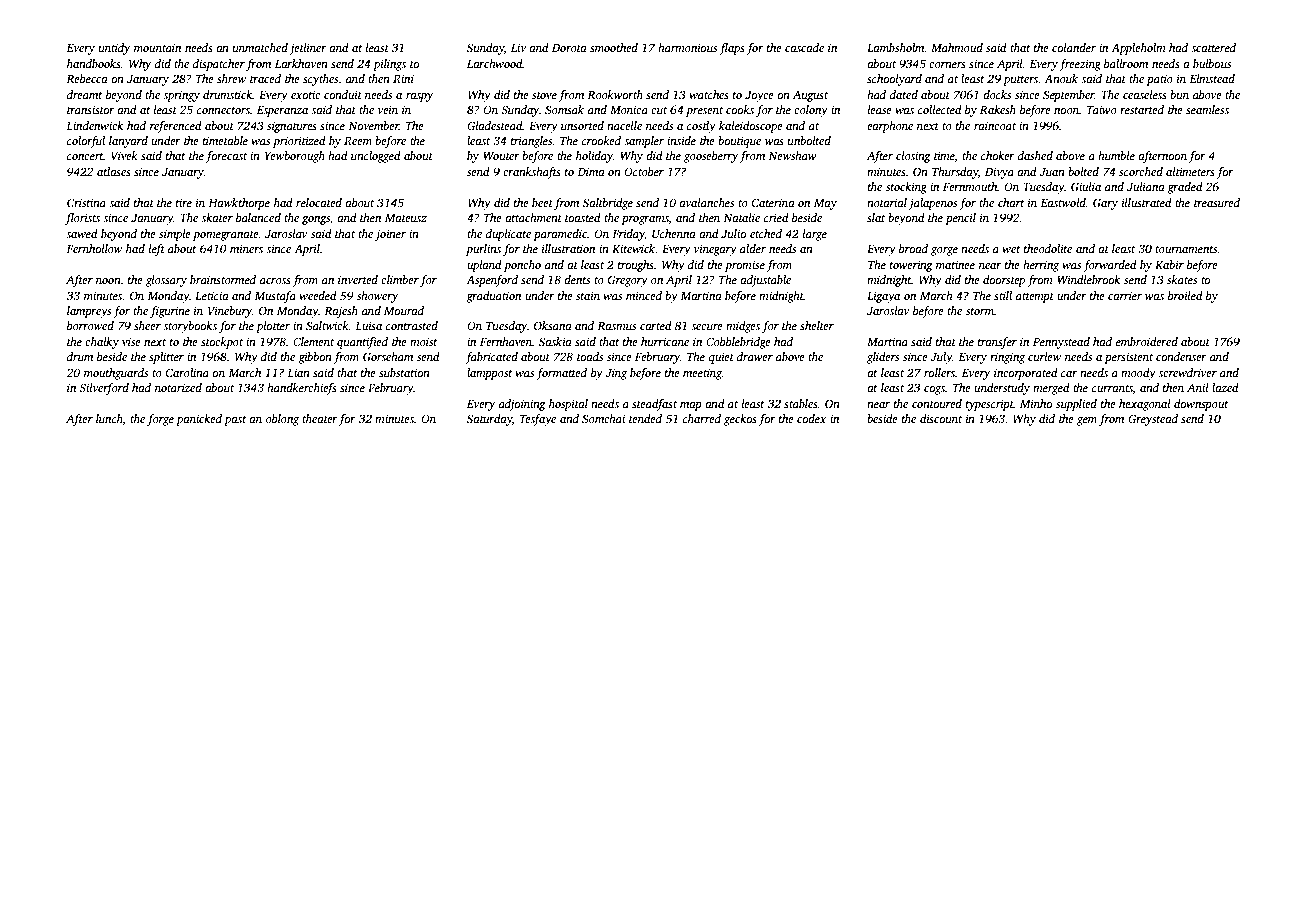  What do you see at coordinates (687, 47) in the screenshot?
I see `harmonious` at bounding box center [687, 47].
